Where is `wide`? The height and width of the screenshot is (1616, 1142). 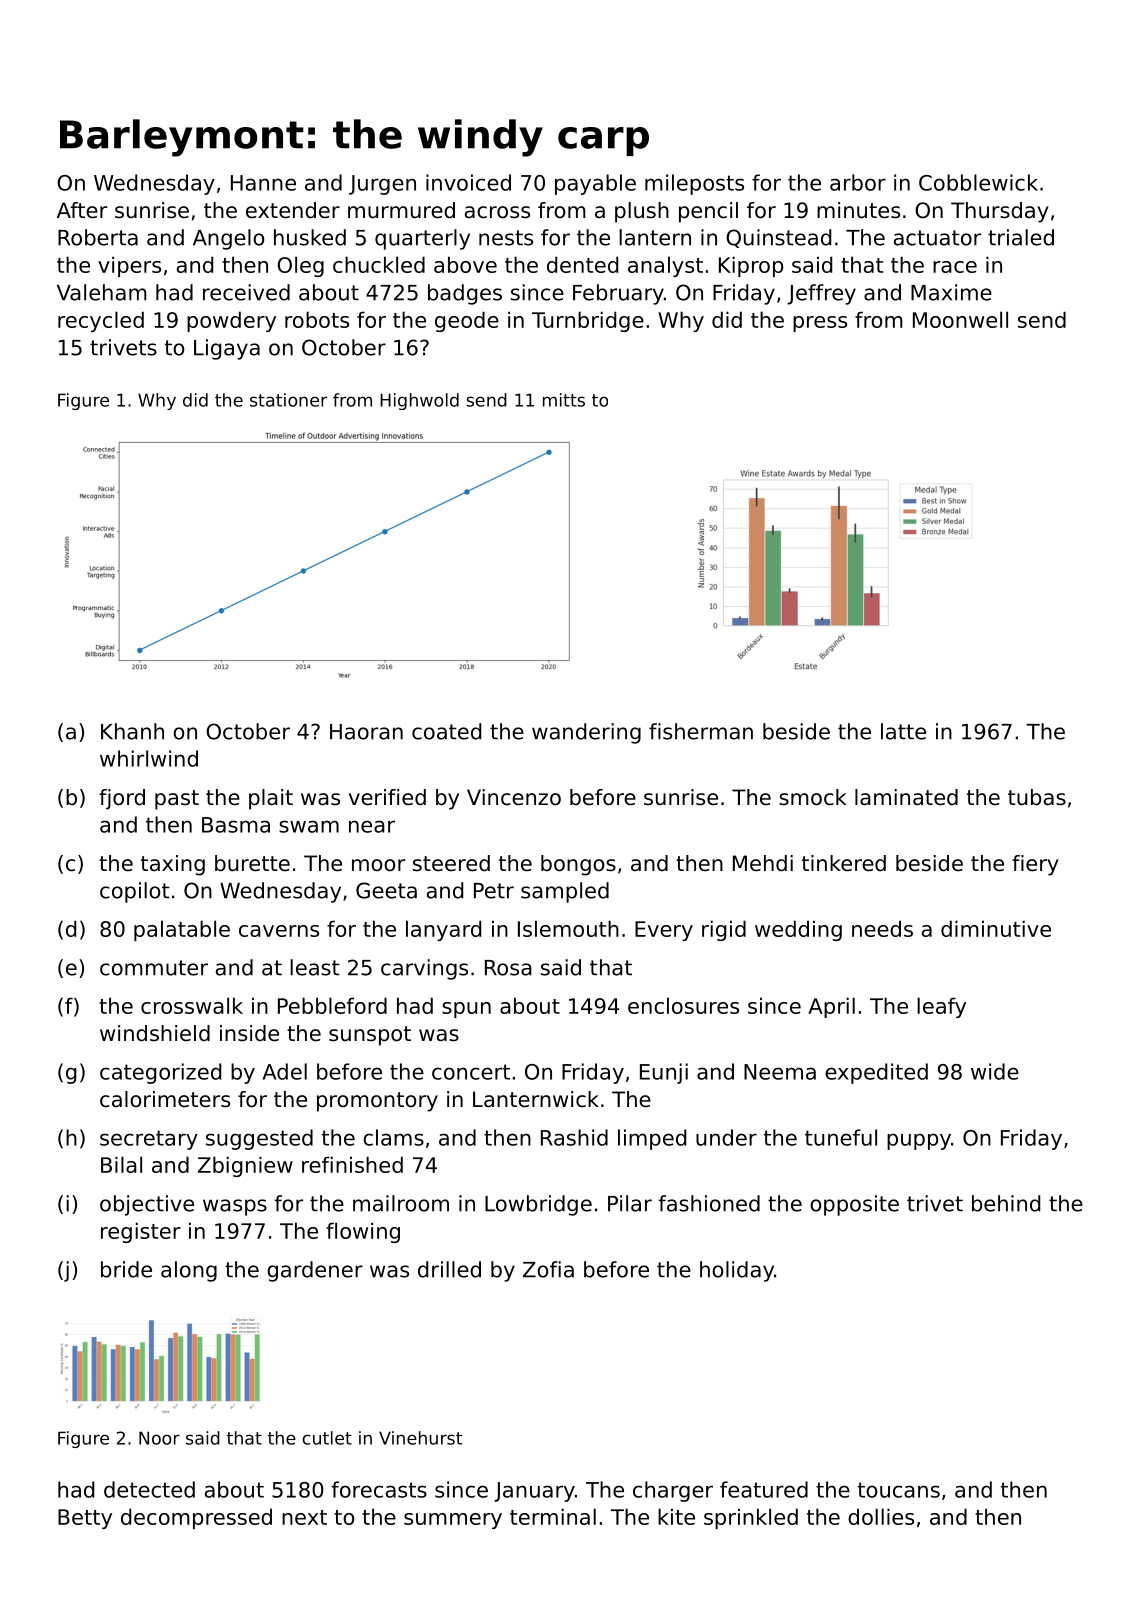 wide is located at coordinates (995, 1071).
